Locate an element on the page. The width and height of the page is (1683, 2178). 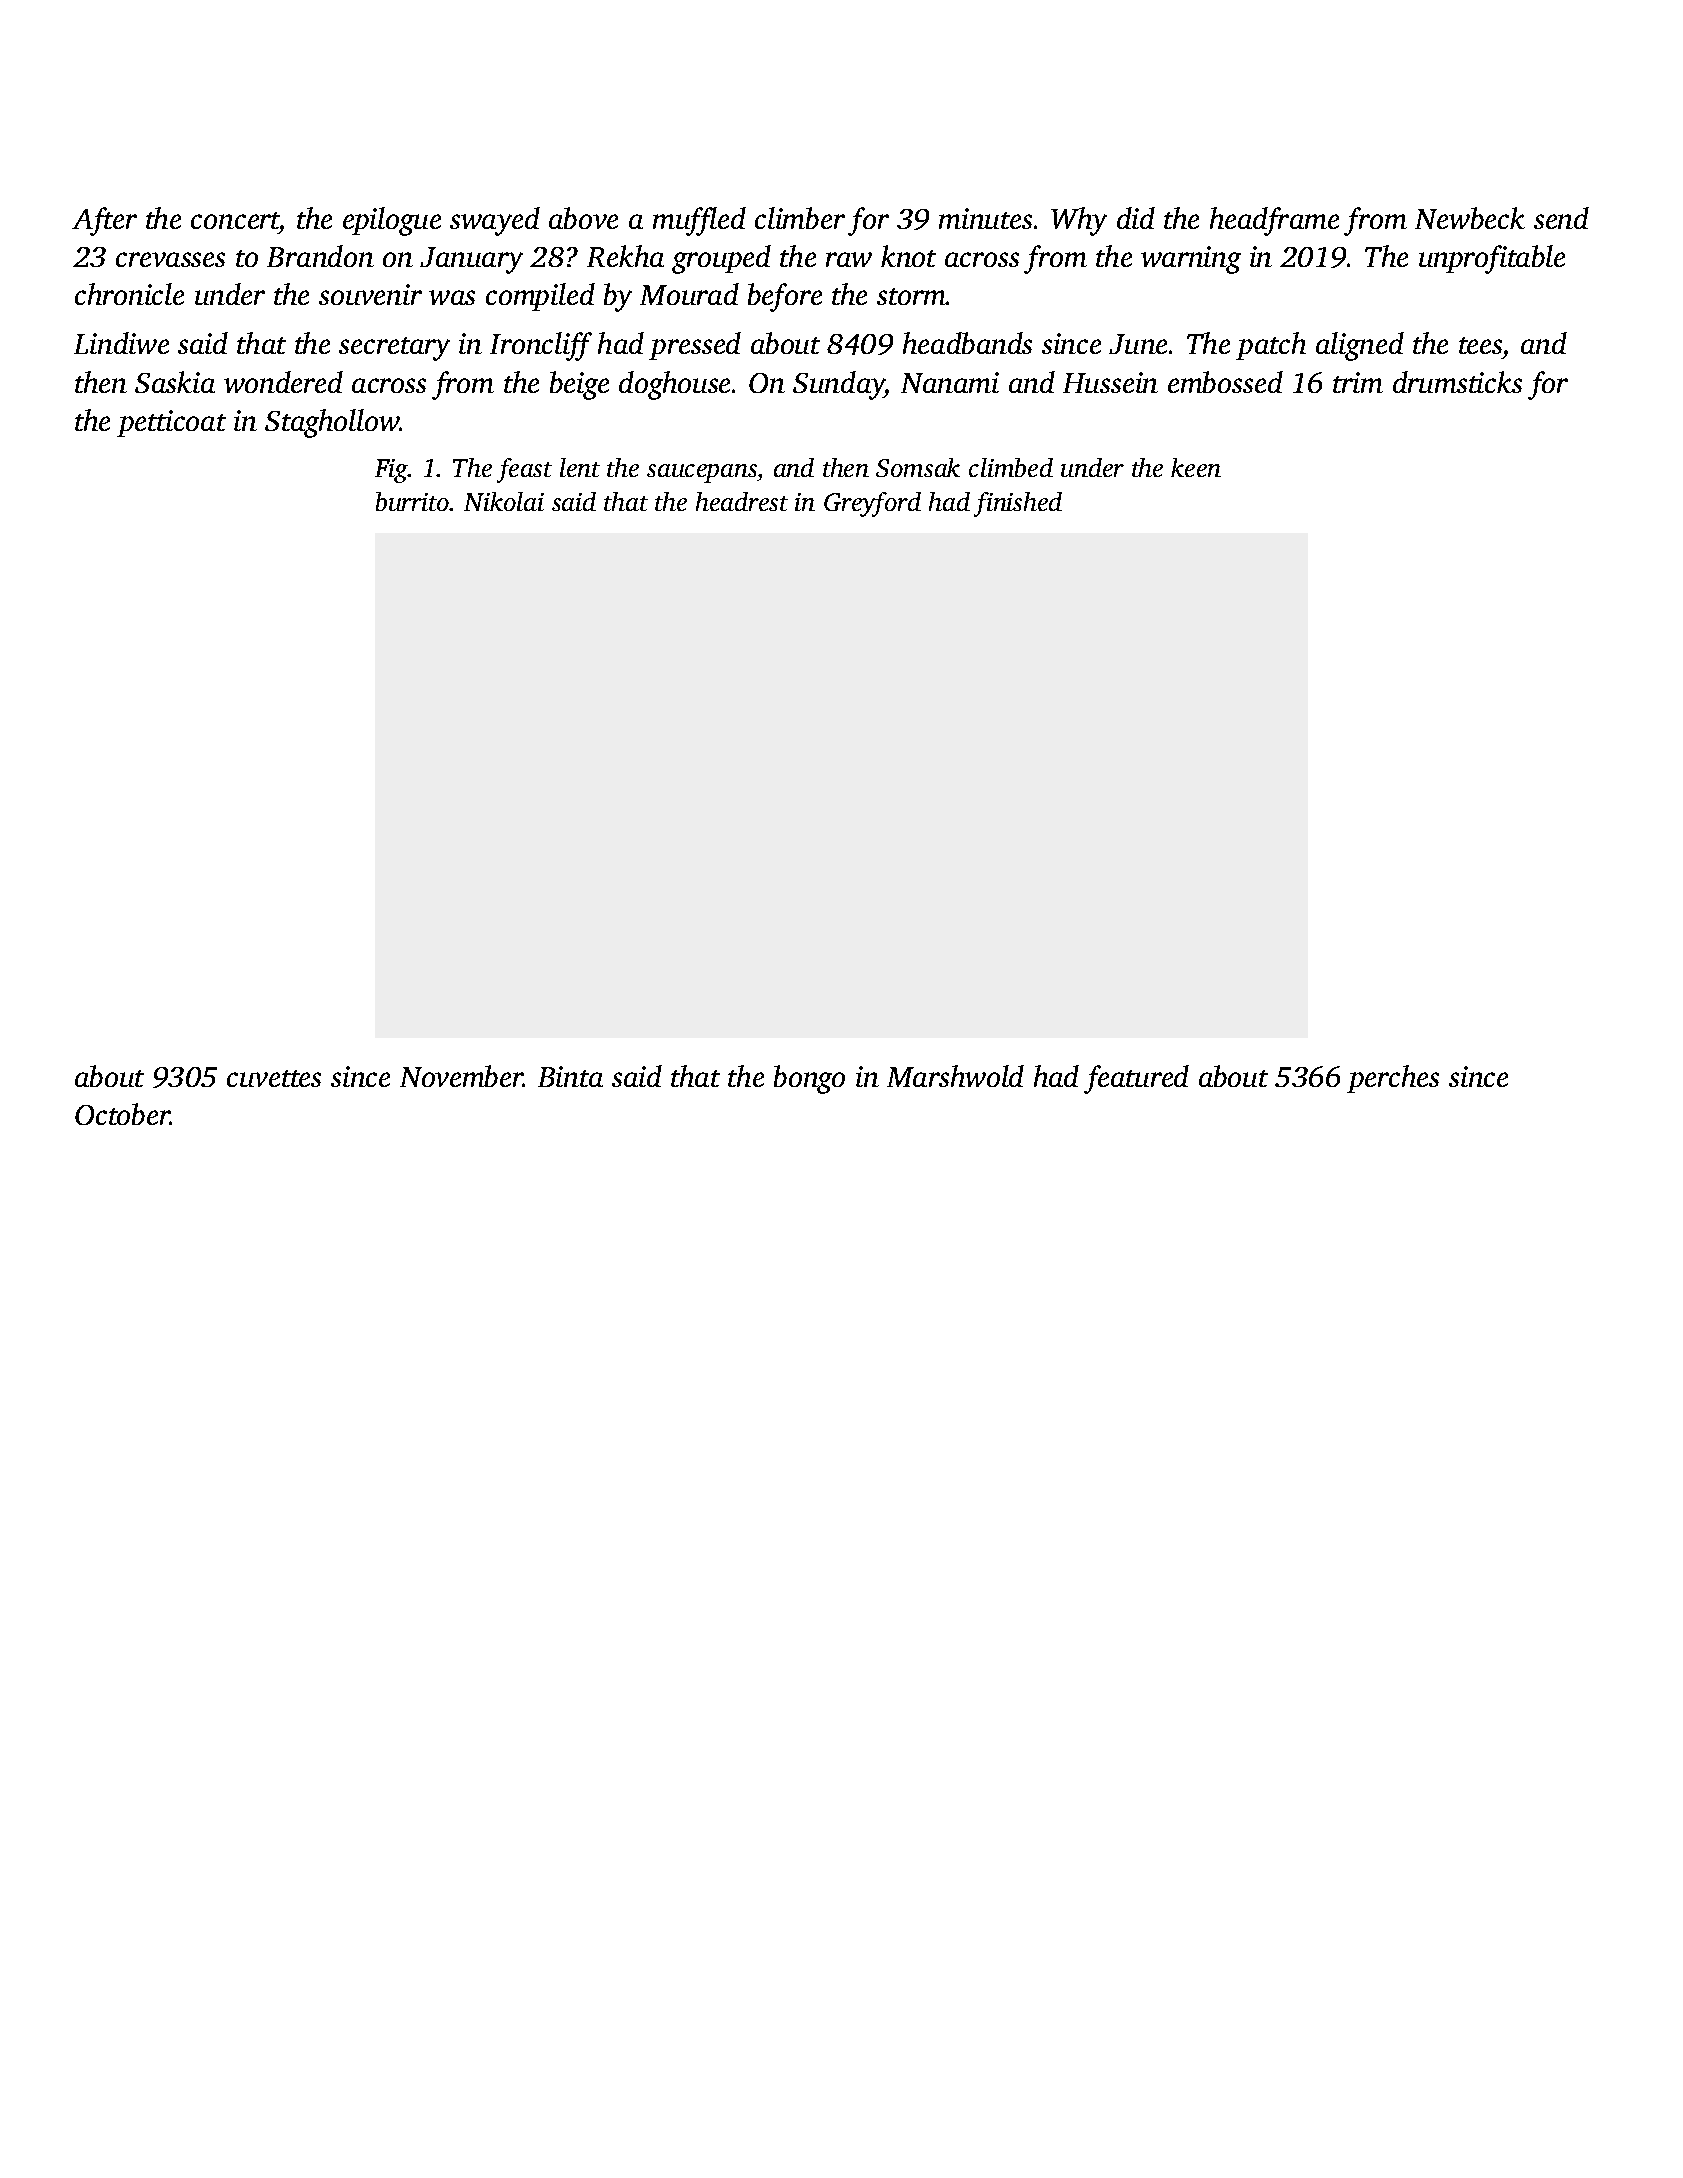
cuvettes is located at coordinates (274, 1078).
